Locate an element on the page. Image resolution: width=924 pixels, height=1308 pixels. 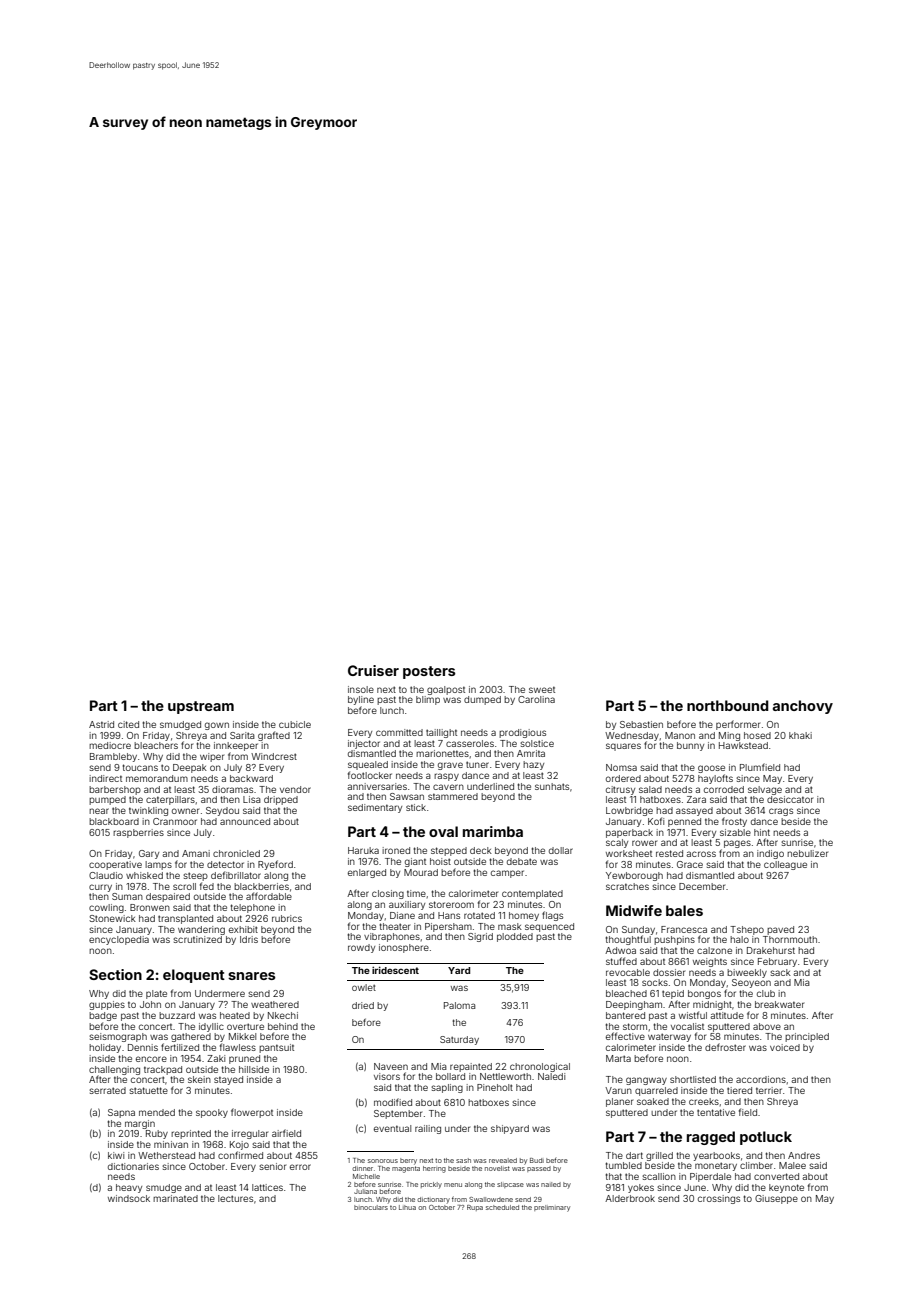
voiced is located at coordinates (785, 1047).
